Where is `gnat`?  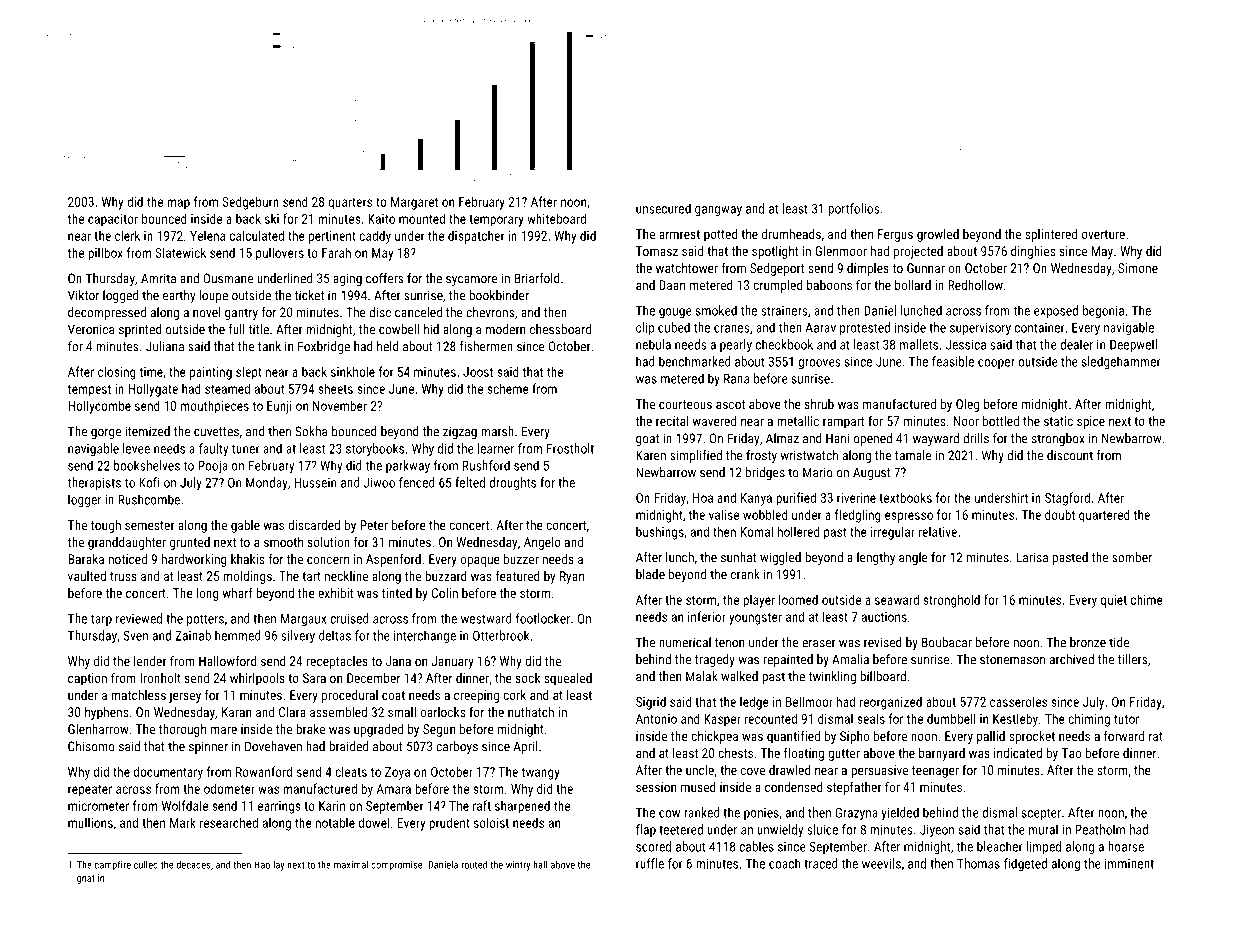 gnat is located at coordinates (86, 879).
